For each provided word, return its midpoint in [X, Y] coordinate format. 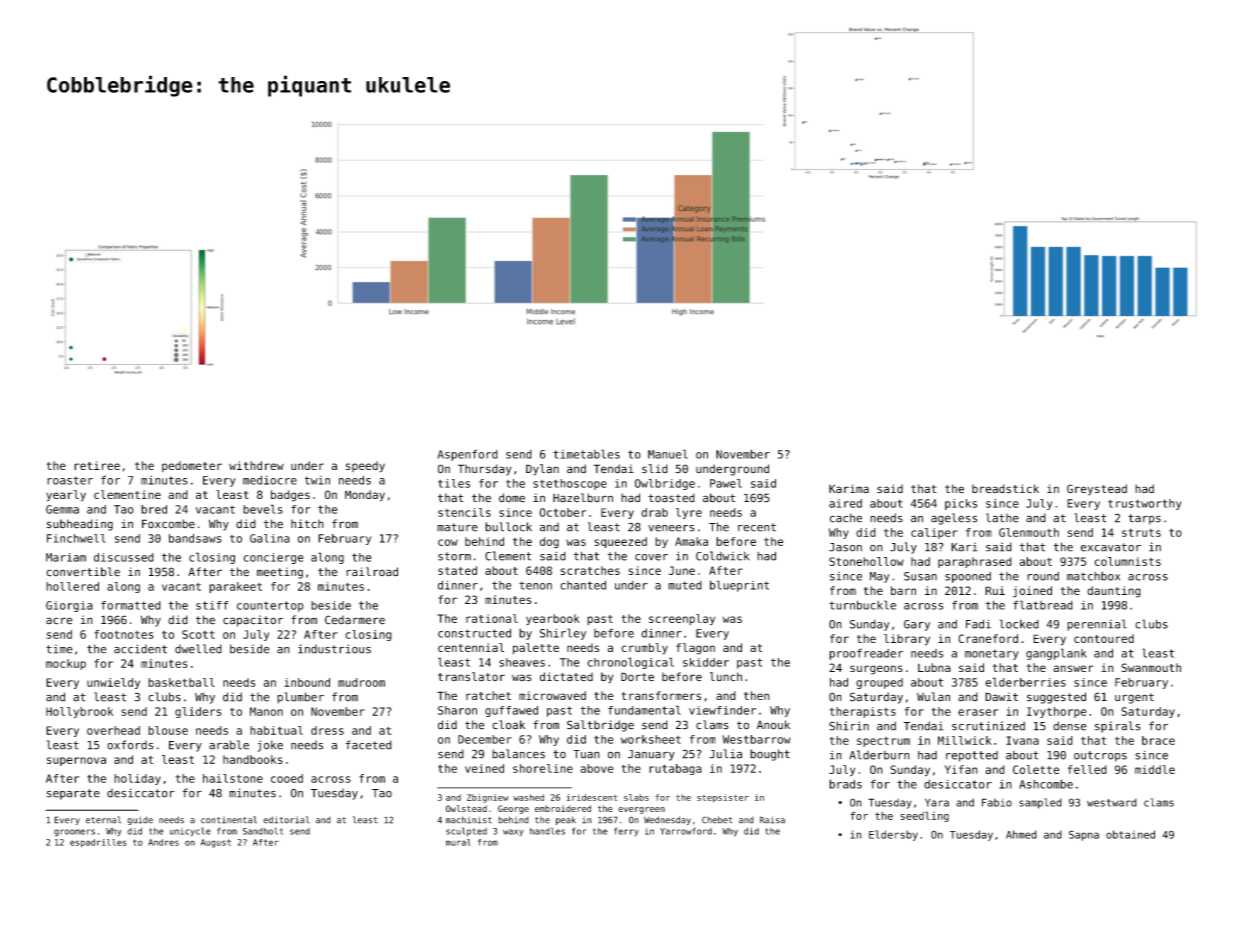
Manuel [668, 454]
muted [685, 585]
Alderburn [879, 755]
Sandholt [263, 831]
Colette [1036, 769]
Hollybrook [79, 712]
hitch [307, 524]
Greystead [1097, 490]
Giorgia [69, 606]
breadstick [1005, 489]
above [596, 768]
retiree [97, 465]
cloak [508, 725]
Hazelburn [583, 498]
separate [73, 794]
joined [1032, 592]
